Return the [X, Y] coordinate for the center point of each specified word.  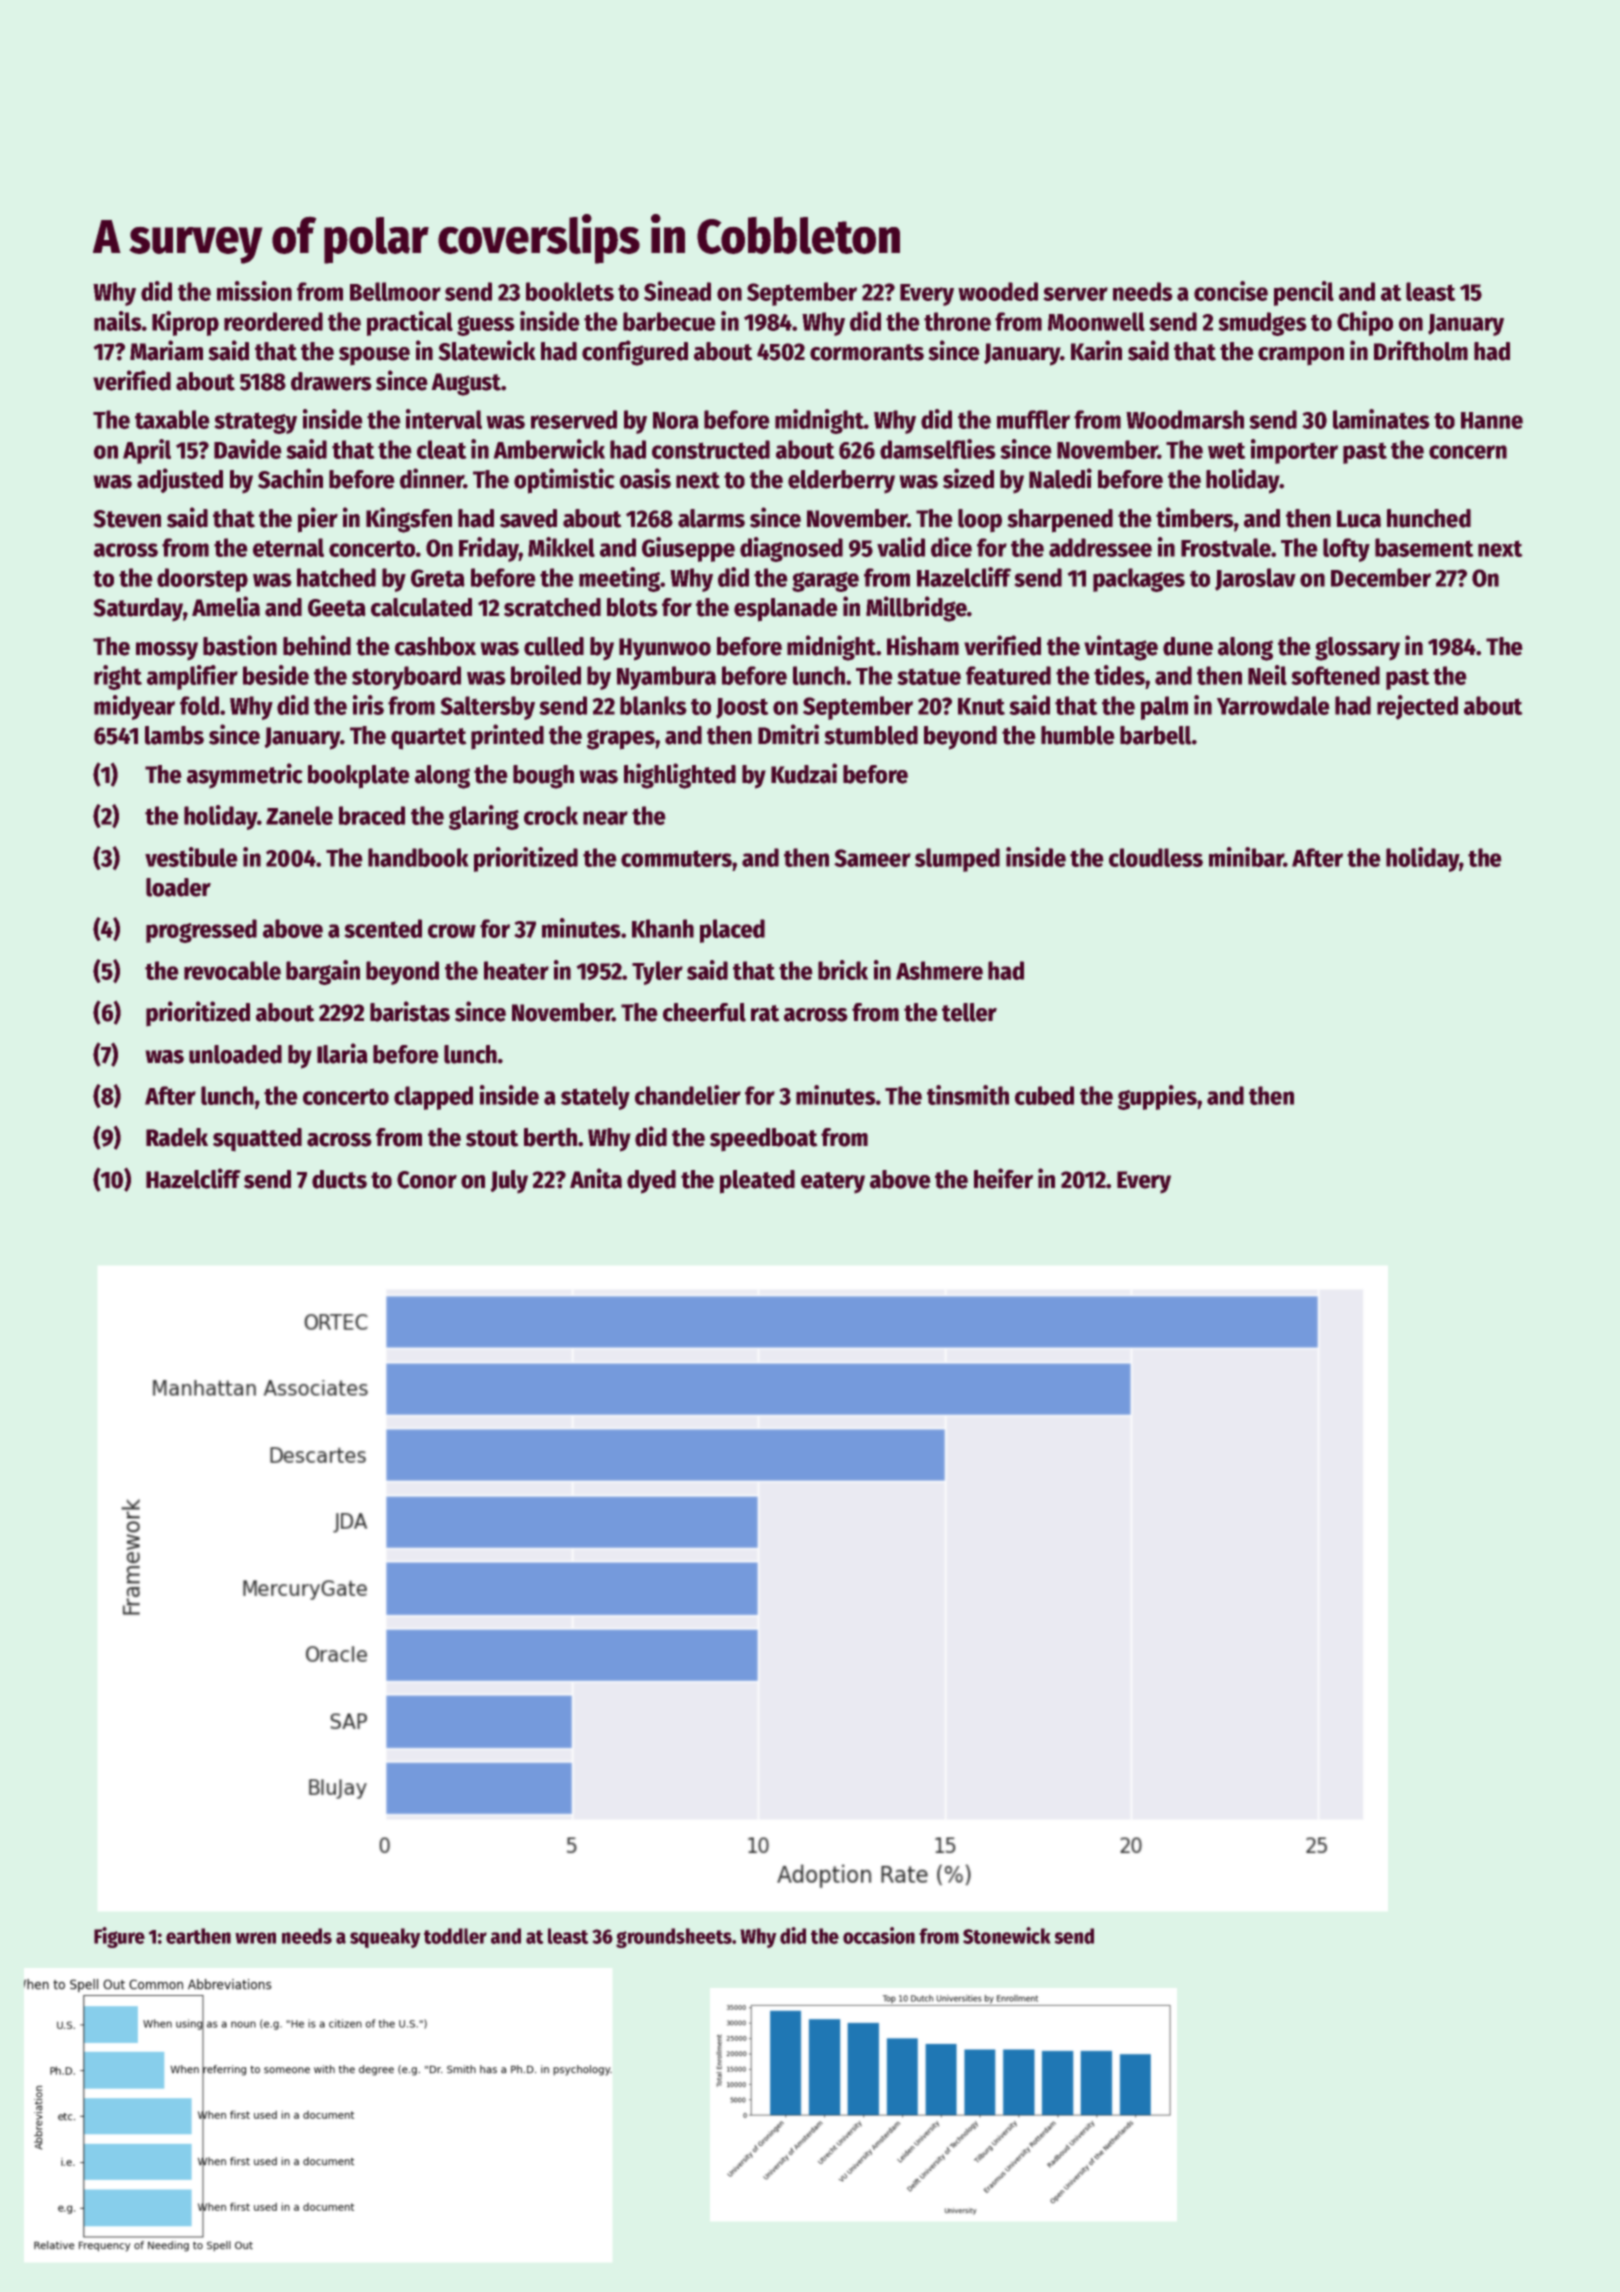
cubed [1044, 1095]
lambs [174, 735]
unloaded [235, 1054]
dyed [651, 1182]
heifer [1003, 1178]
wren [255, 1938]
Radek [177, 1137]
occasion [879, 1935]
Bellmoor [395, 291]
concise [1231, 291]
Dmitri [788, 734]
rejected [1417, 707]
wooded [998, 291]
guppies [1157, 1097]
